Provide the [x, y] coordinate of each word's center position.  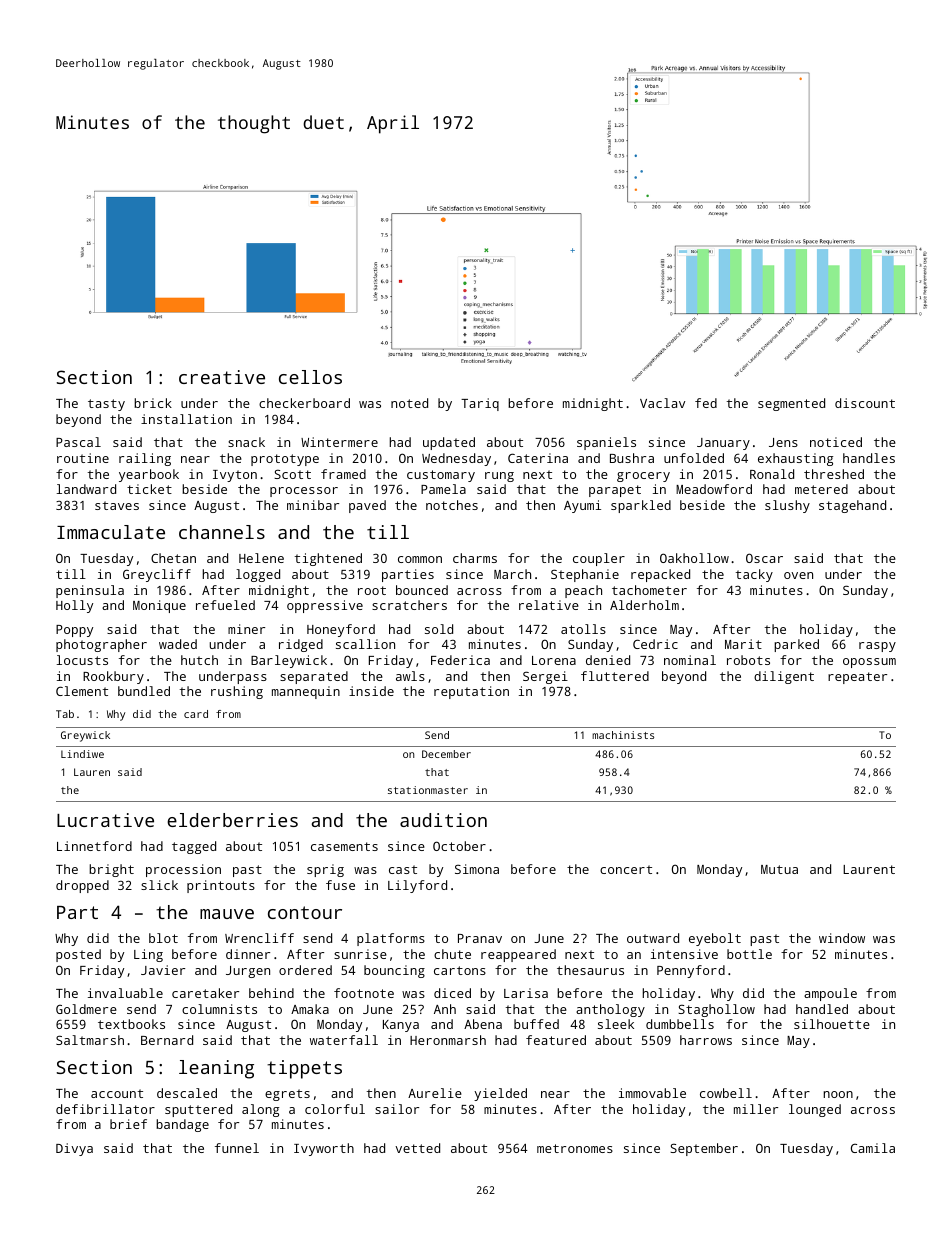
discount [865, 403]
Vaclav [662, 403]
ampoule [830, 994]
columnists [219, 1009]
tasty [106, 405]
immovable [652, 1093]
